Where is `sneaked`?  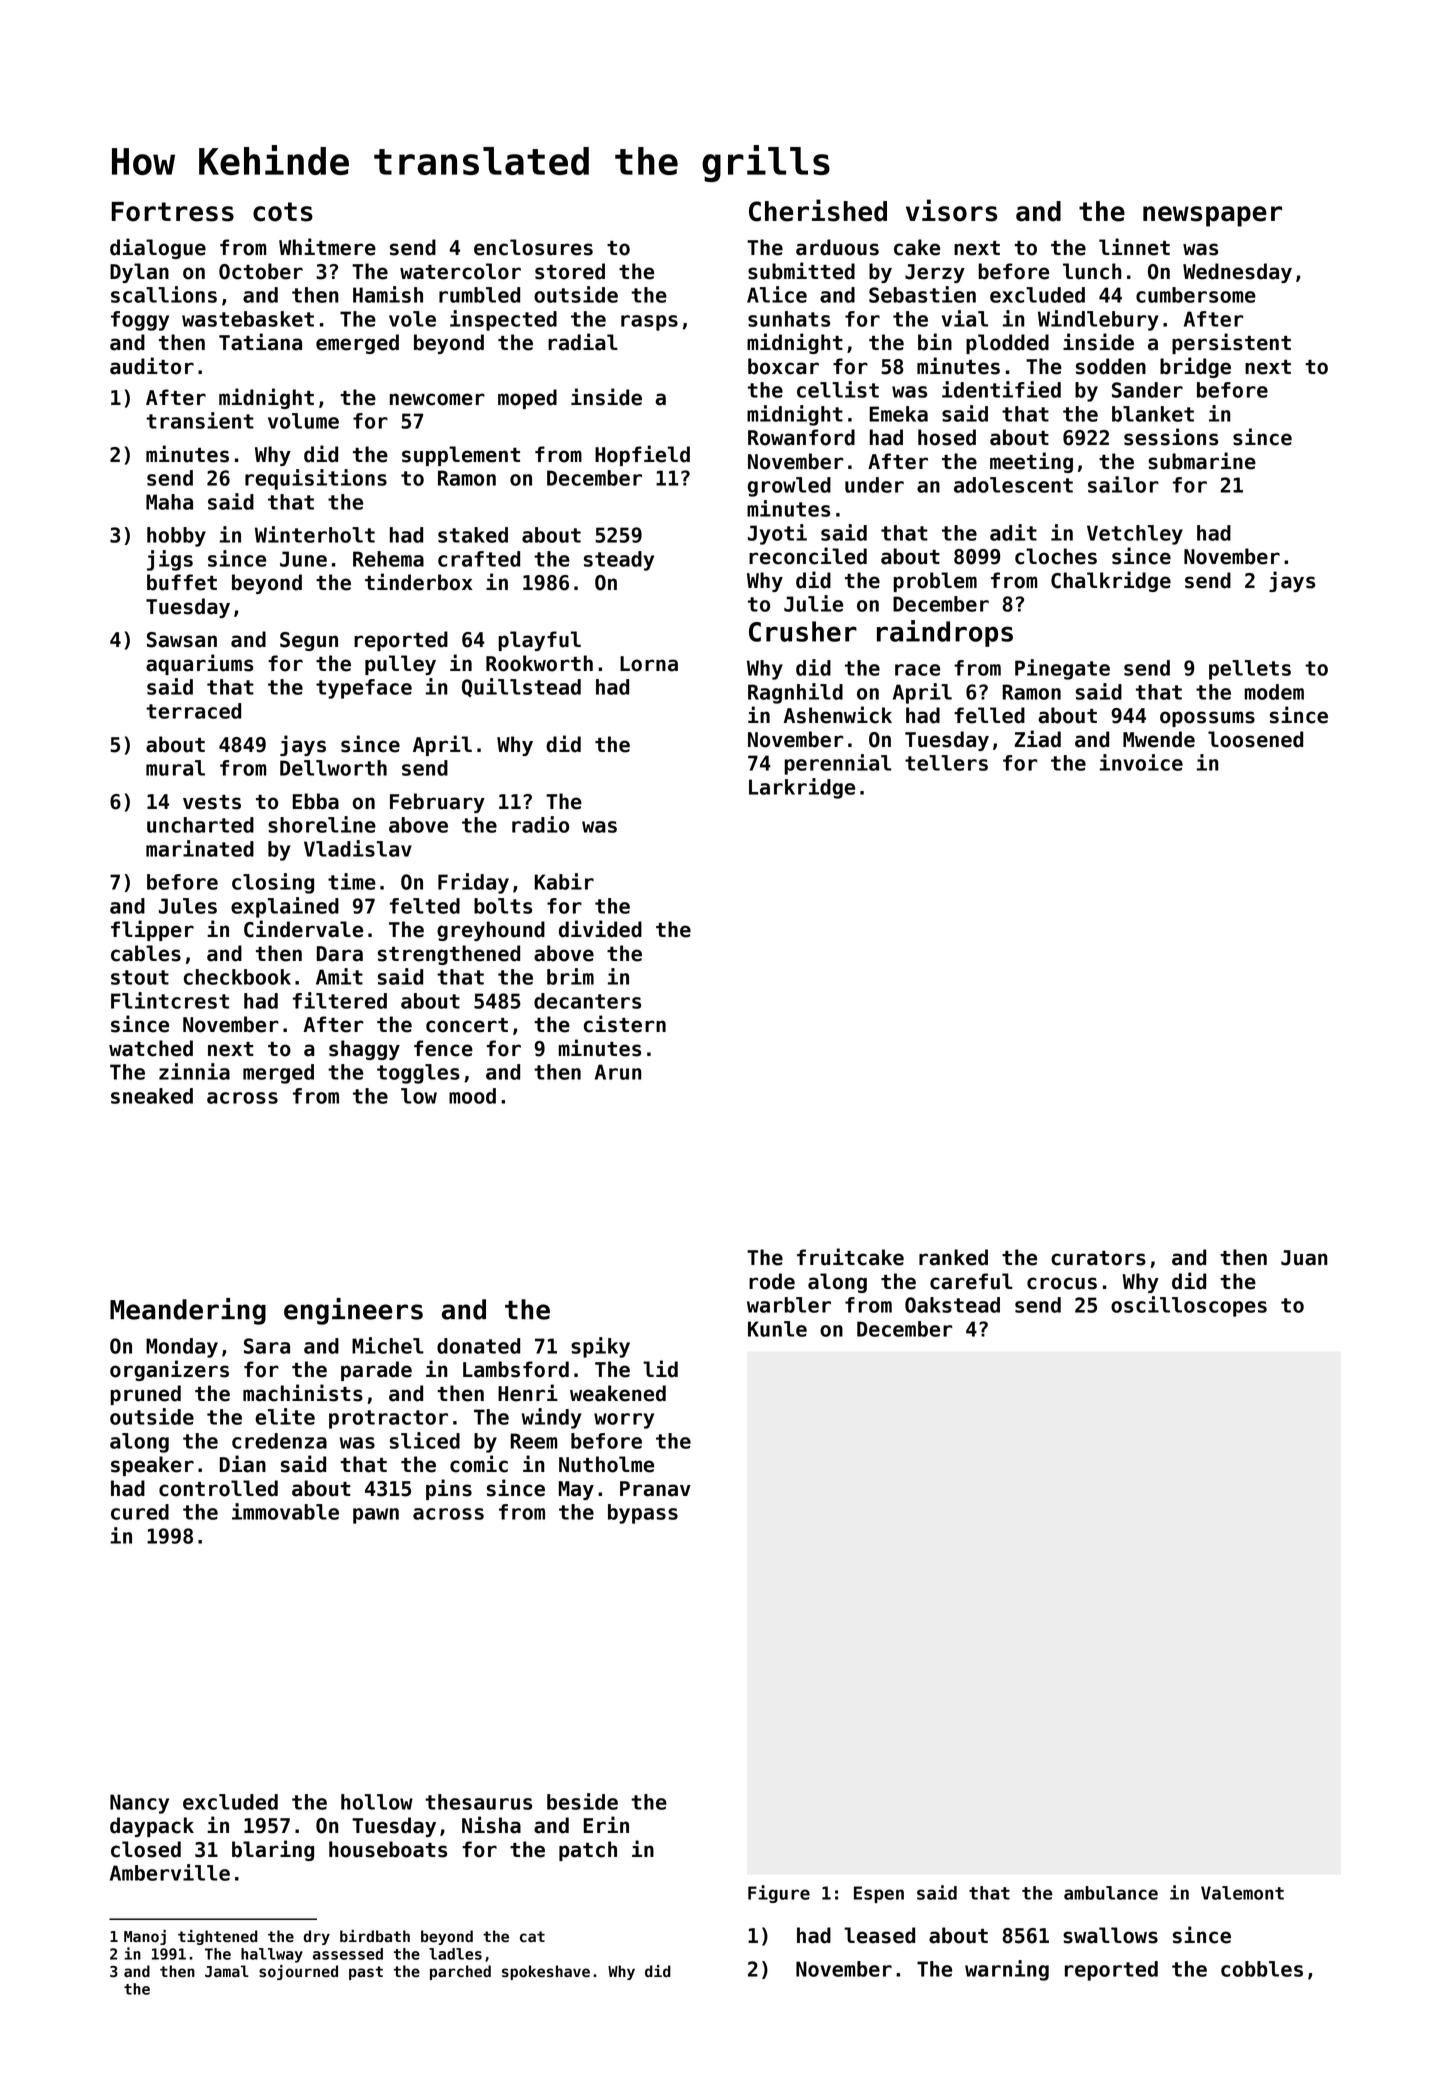 sneaked is located at coordinates (152, 1096).
